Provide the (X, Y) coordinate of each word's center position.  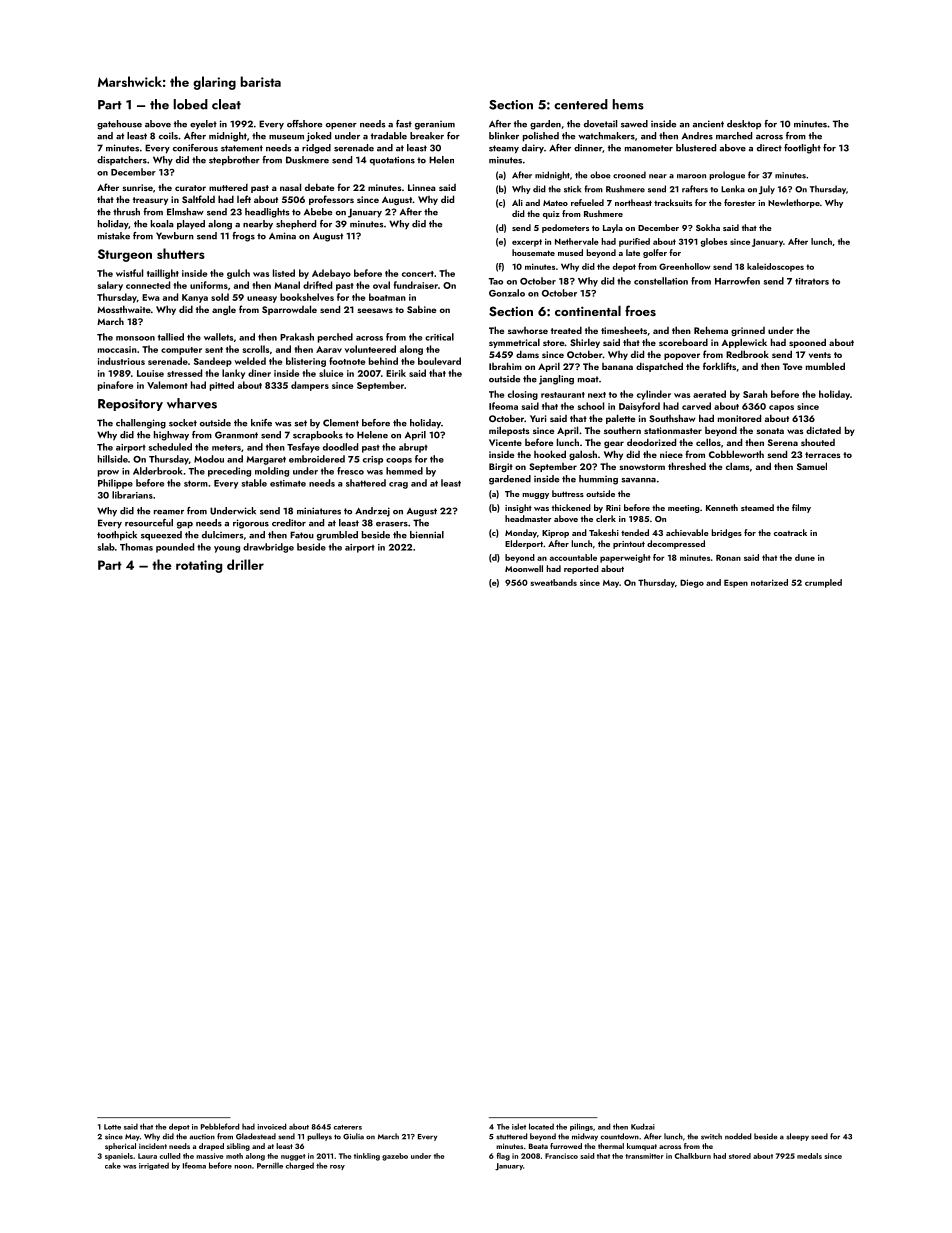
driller (245, 564)
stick (572, 189)
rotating (199, 566)
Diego (692, 583)
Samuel (812, 466)
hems (628, 104)
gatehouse (119, 125)
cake (113, 1165)
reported (581, 569)
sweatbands (554, 582)
